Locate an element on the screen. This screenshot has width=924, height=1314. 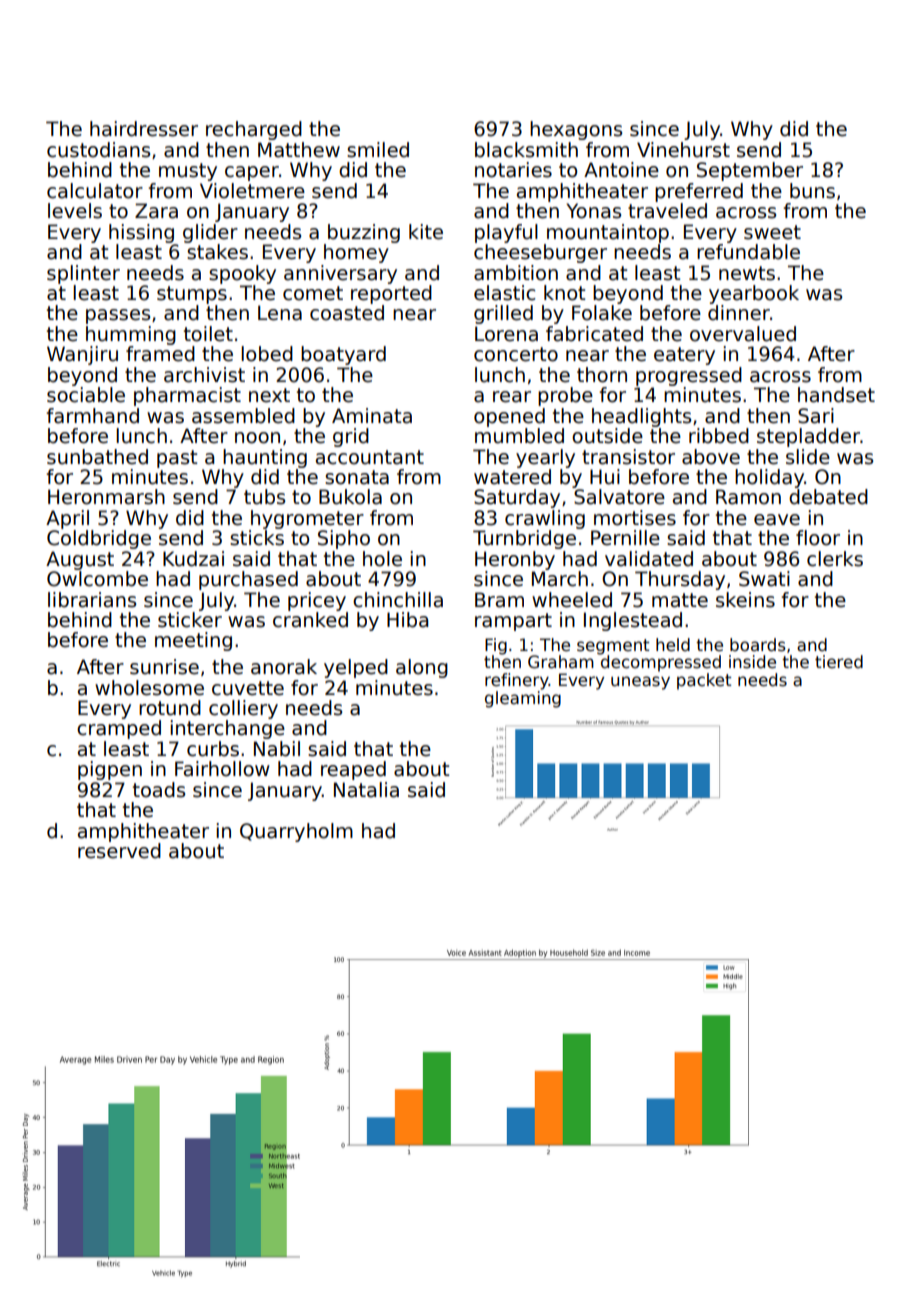
Quarryholm is located at coordinates (296, 832).
